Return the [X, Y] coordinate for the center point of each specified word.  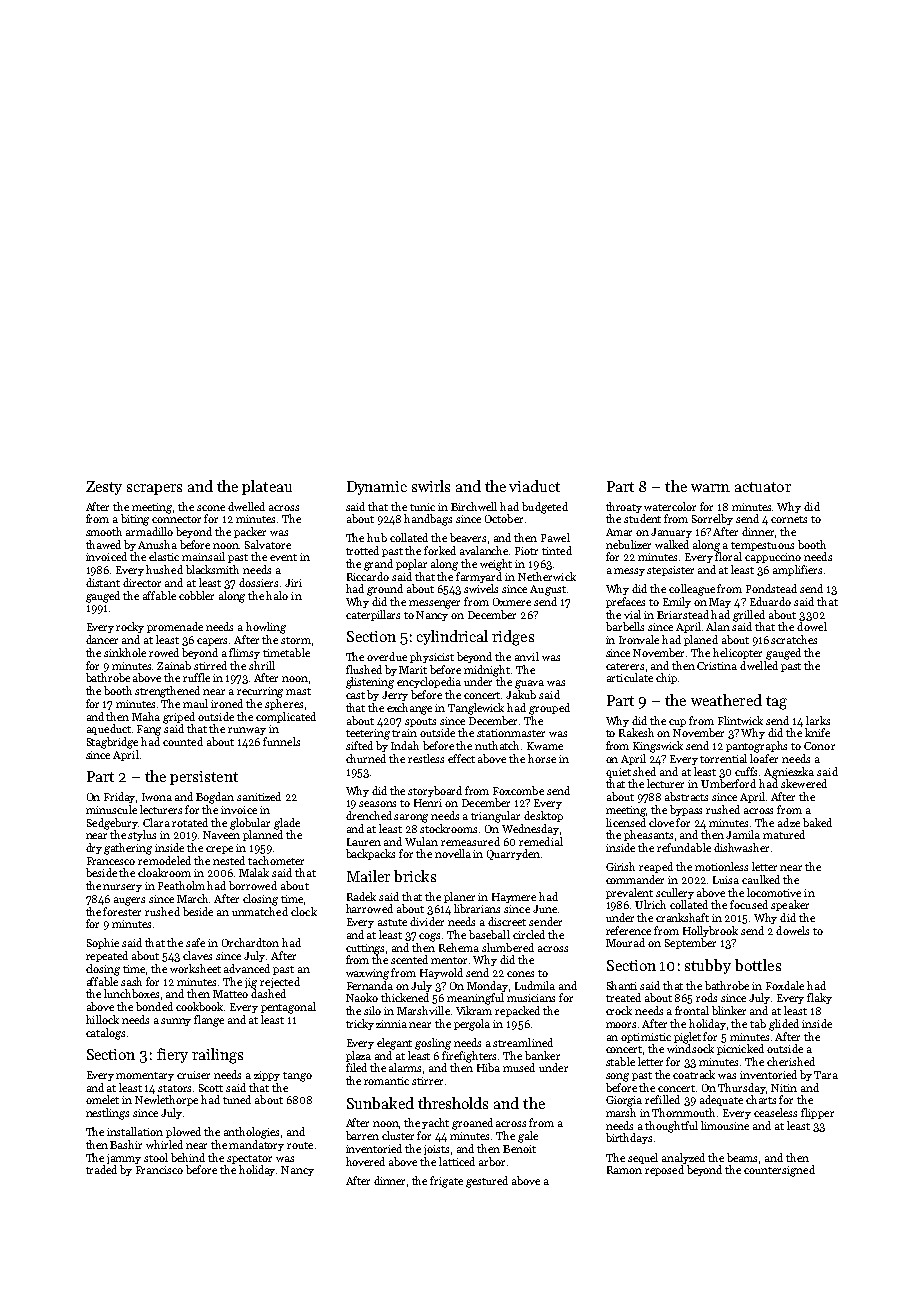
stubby [708, 966]
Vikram [474, 1010]
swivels [481, 588]
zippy [267, 1076]
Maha [146, 716]
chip [666, 678]
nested [229, 860]
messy [629, 572]
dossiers [258, 582]
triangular [495, 817]
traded [101, 1169]
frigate [446, 1182]
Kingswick [658, 747]
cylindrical [452, 637]
